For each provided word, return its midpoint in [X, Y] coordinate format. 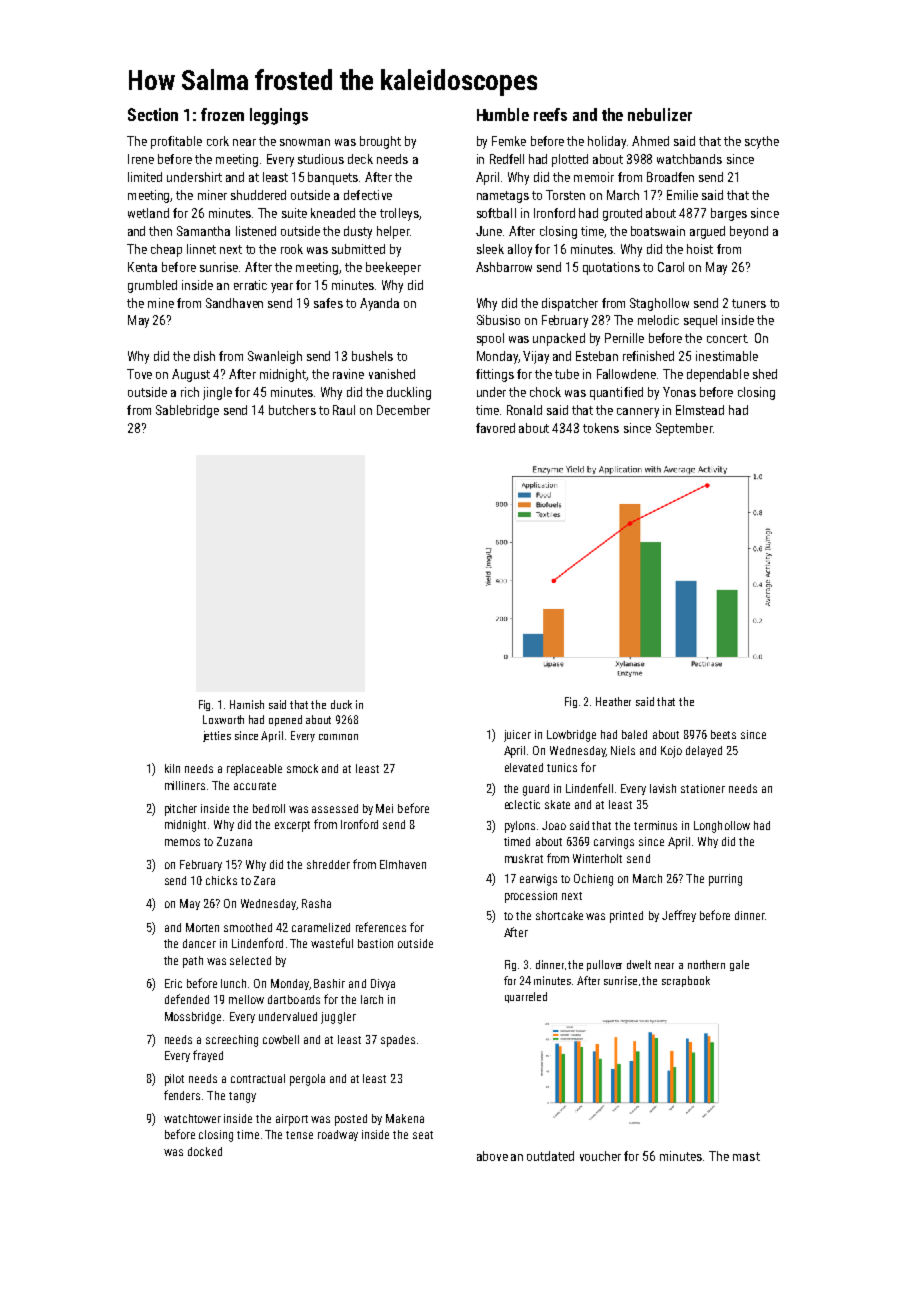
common [338, 737]
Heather [613, 701]
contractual [258, 1078]
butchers [292, 410]
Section [153, 114]
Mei [384, 808]
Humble [503, 114]
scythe [762, 142]
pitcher [181, 810]
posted [351, 1120]
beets [723, 734]
